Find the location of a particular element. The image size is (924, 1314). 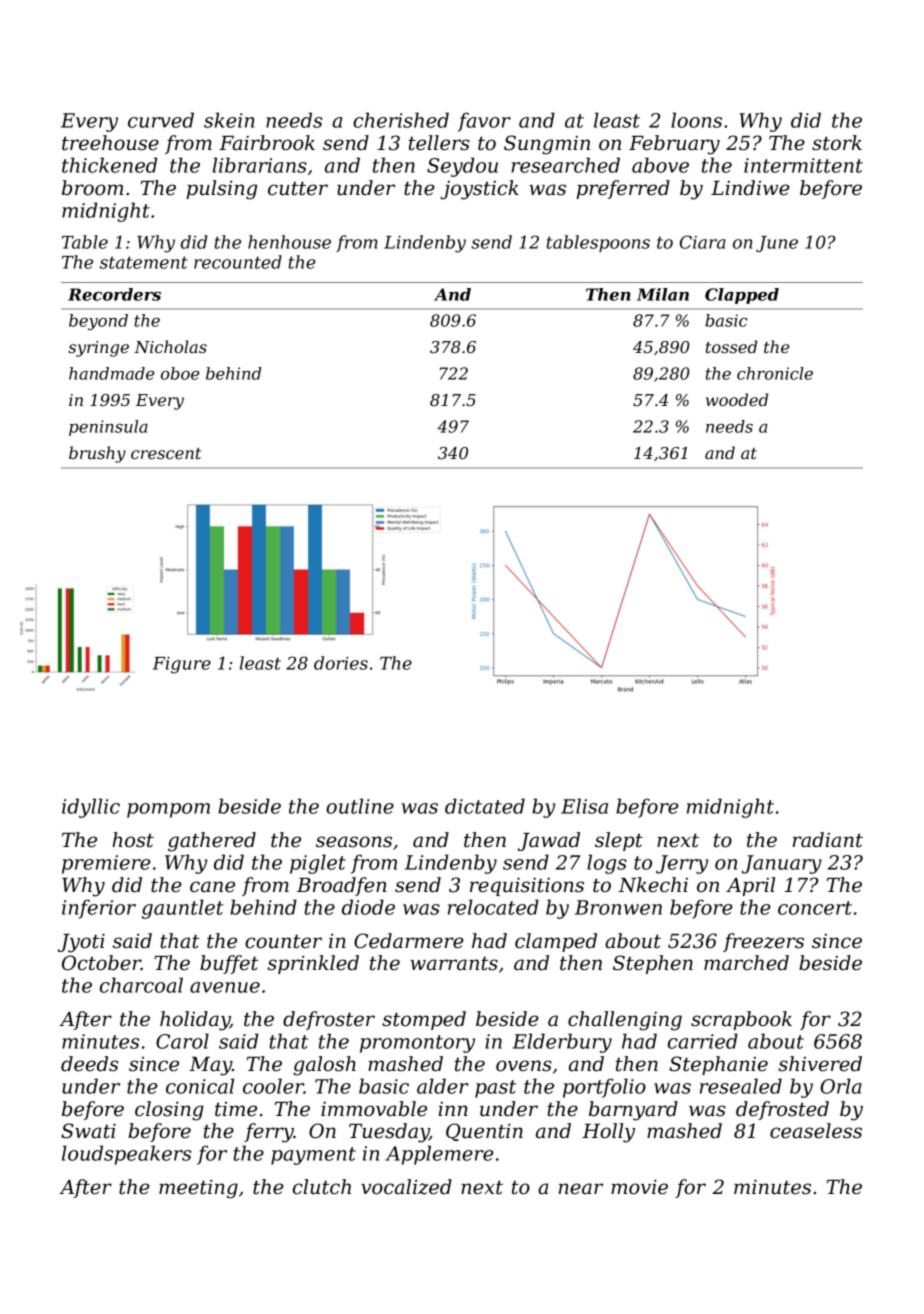

treehouse is located at coordinates (110, 143).
